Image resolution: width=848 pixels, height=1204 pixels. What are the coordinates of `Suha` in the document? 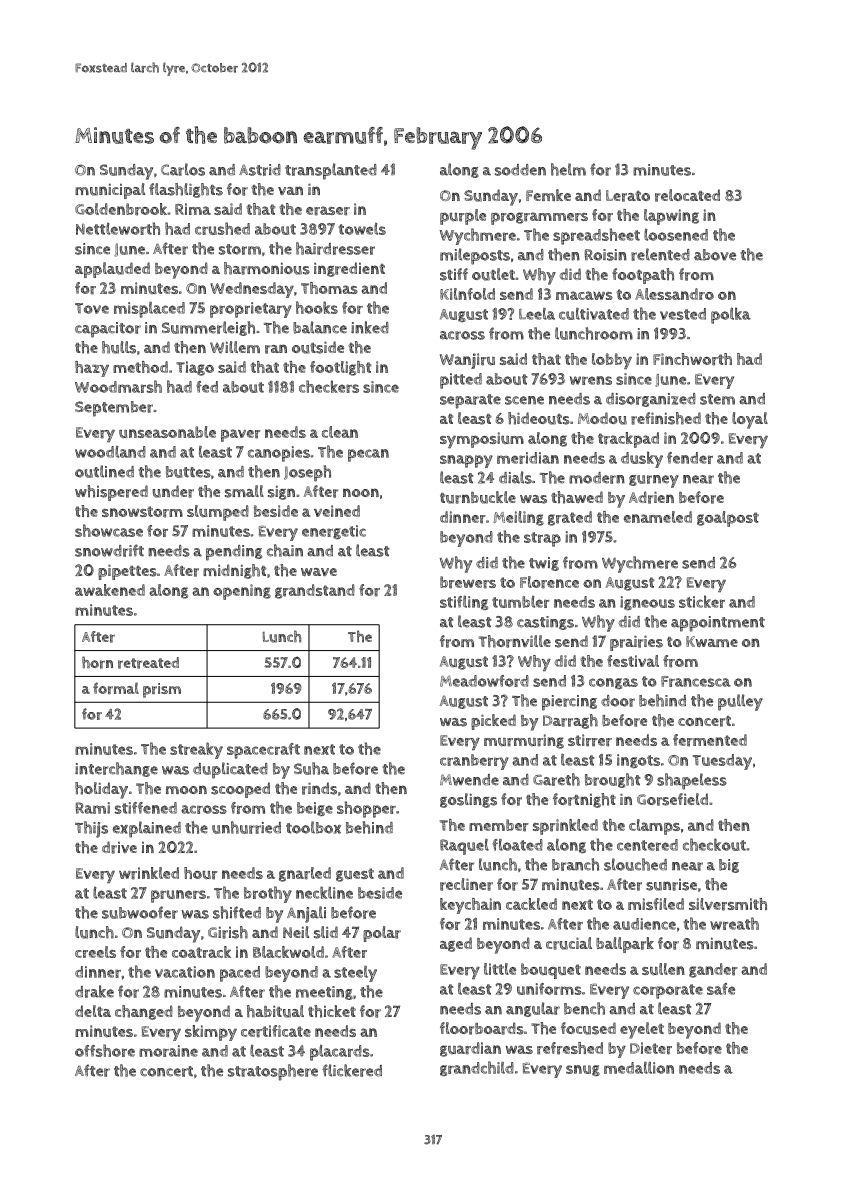 It's located at (311, 768).
